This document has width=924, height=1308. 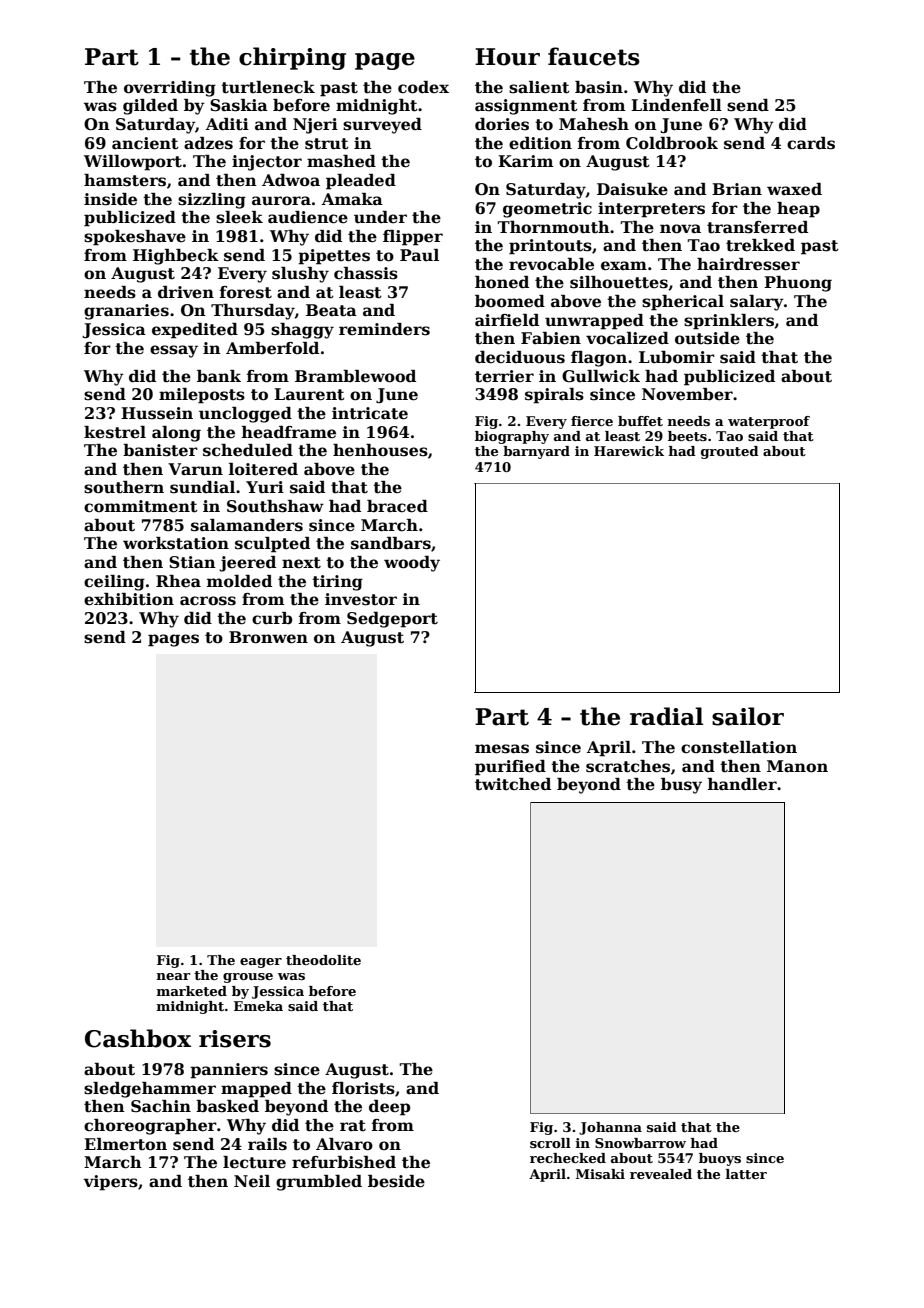 I want to click on handler, so click(x=742, y=784).
